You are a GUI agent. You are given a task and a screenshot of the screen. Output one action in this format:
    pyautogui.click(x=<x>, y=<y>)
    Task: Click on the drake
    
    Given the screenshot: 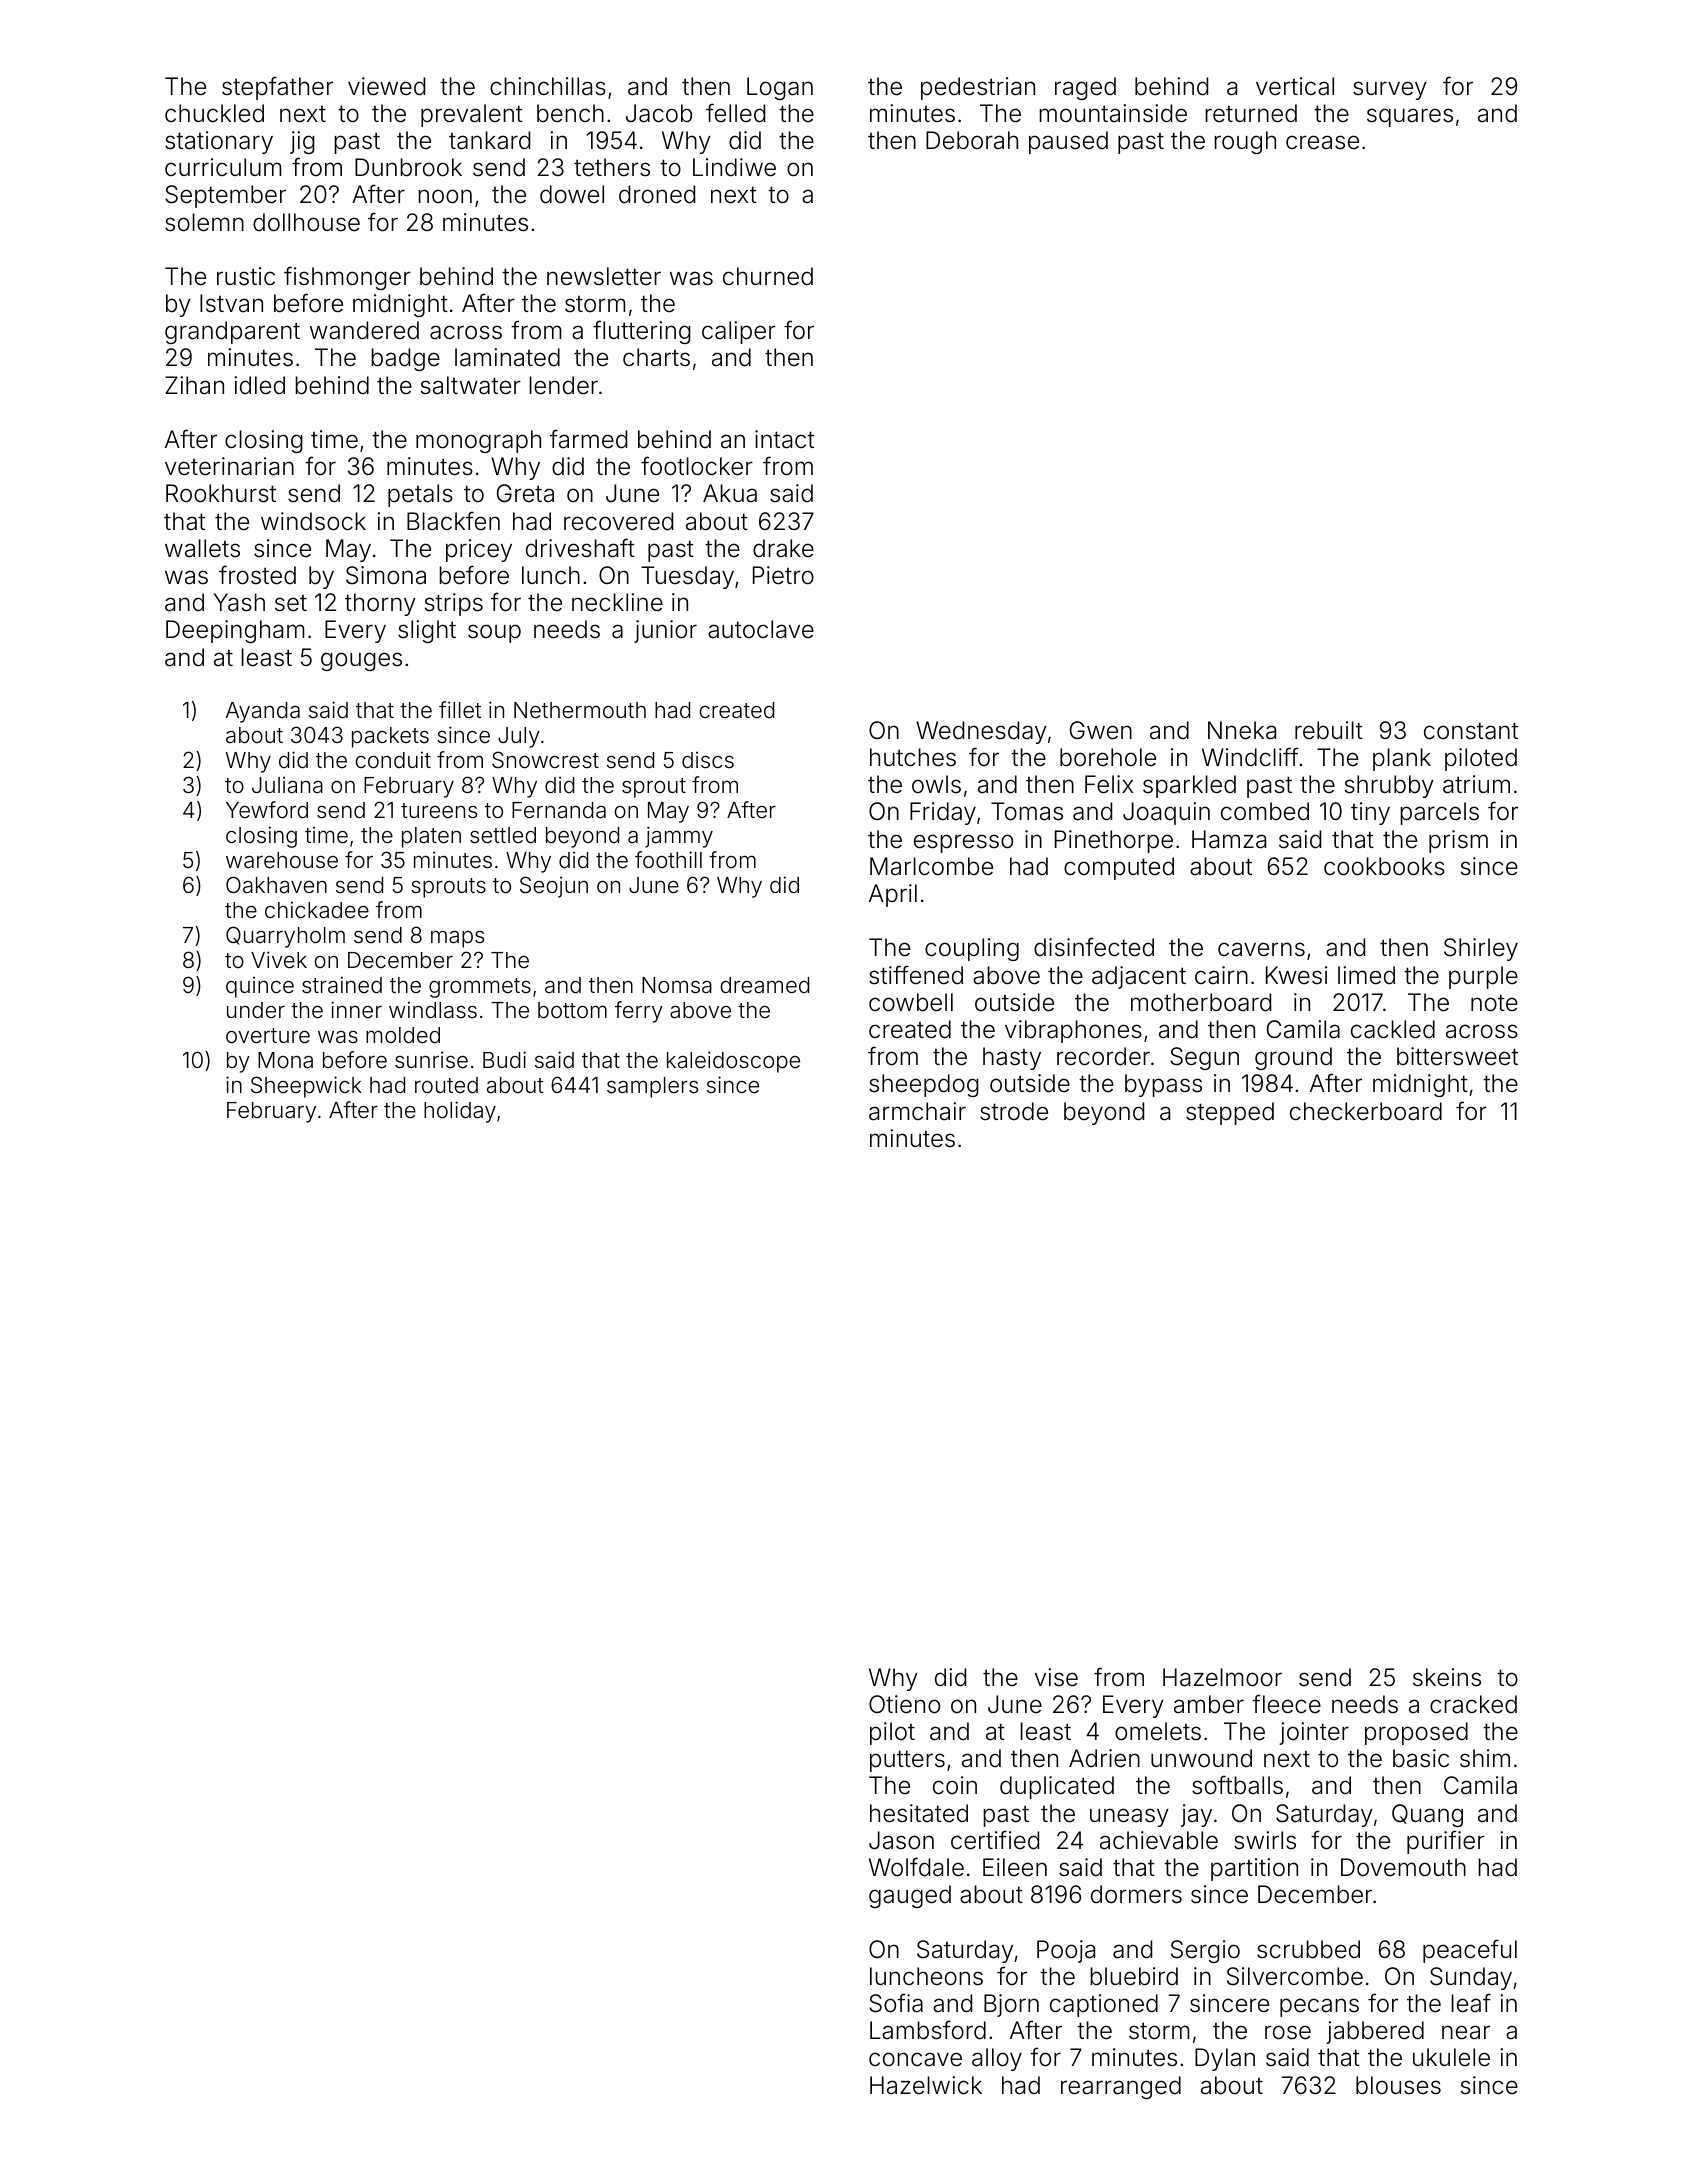 What is the action you would take?
    pyautogui.click(x=783, y=548)
